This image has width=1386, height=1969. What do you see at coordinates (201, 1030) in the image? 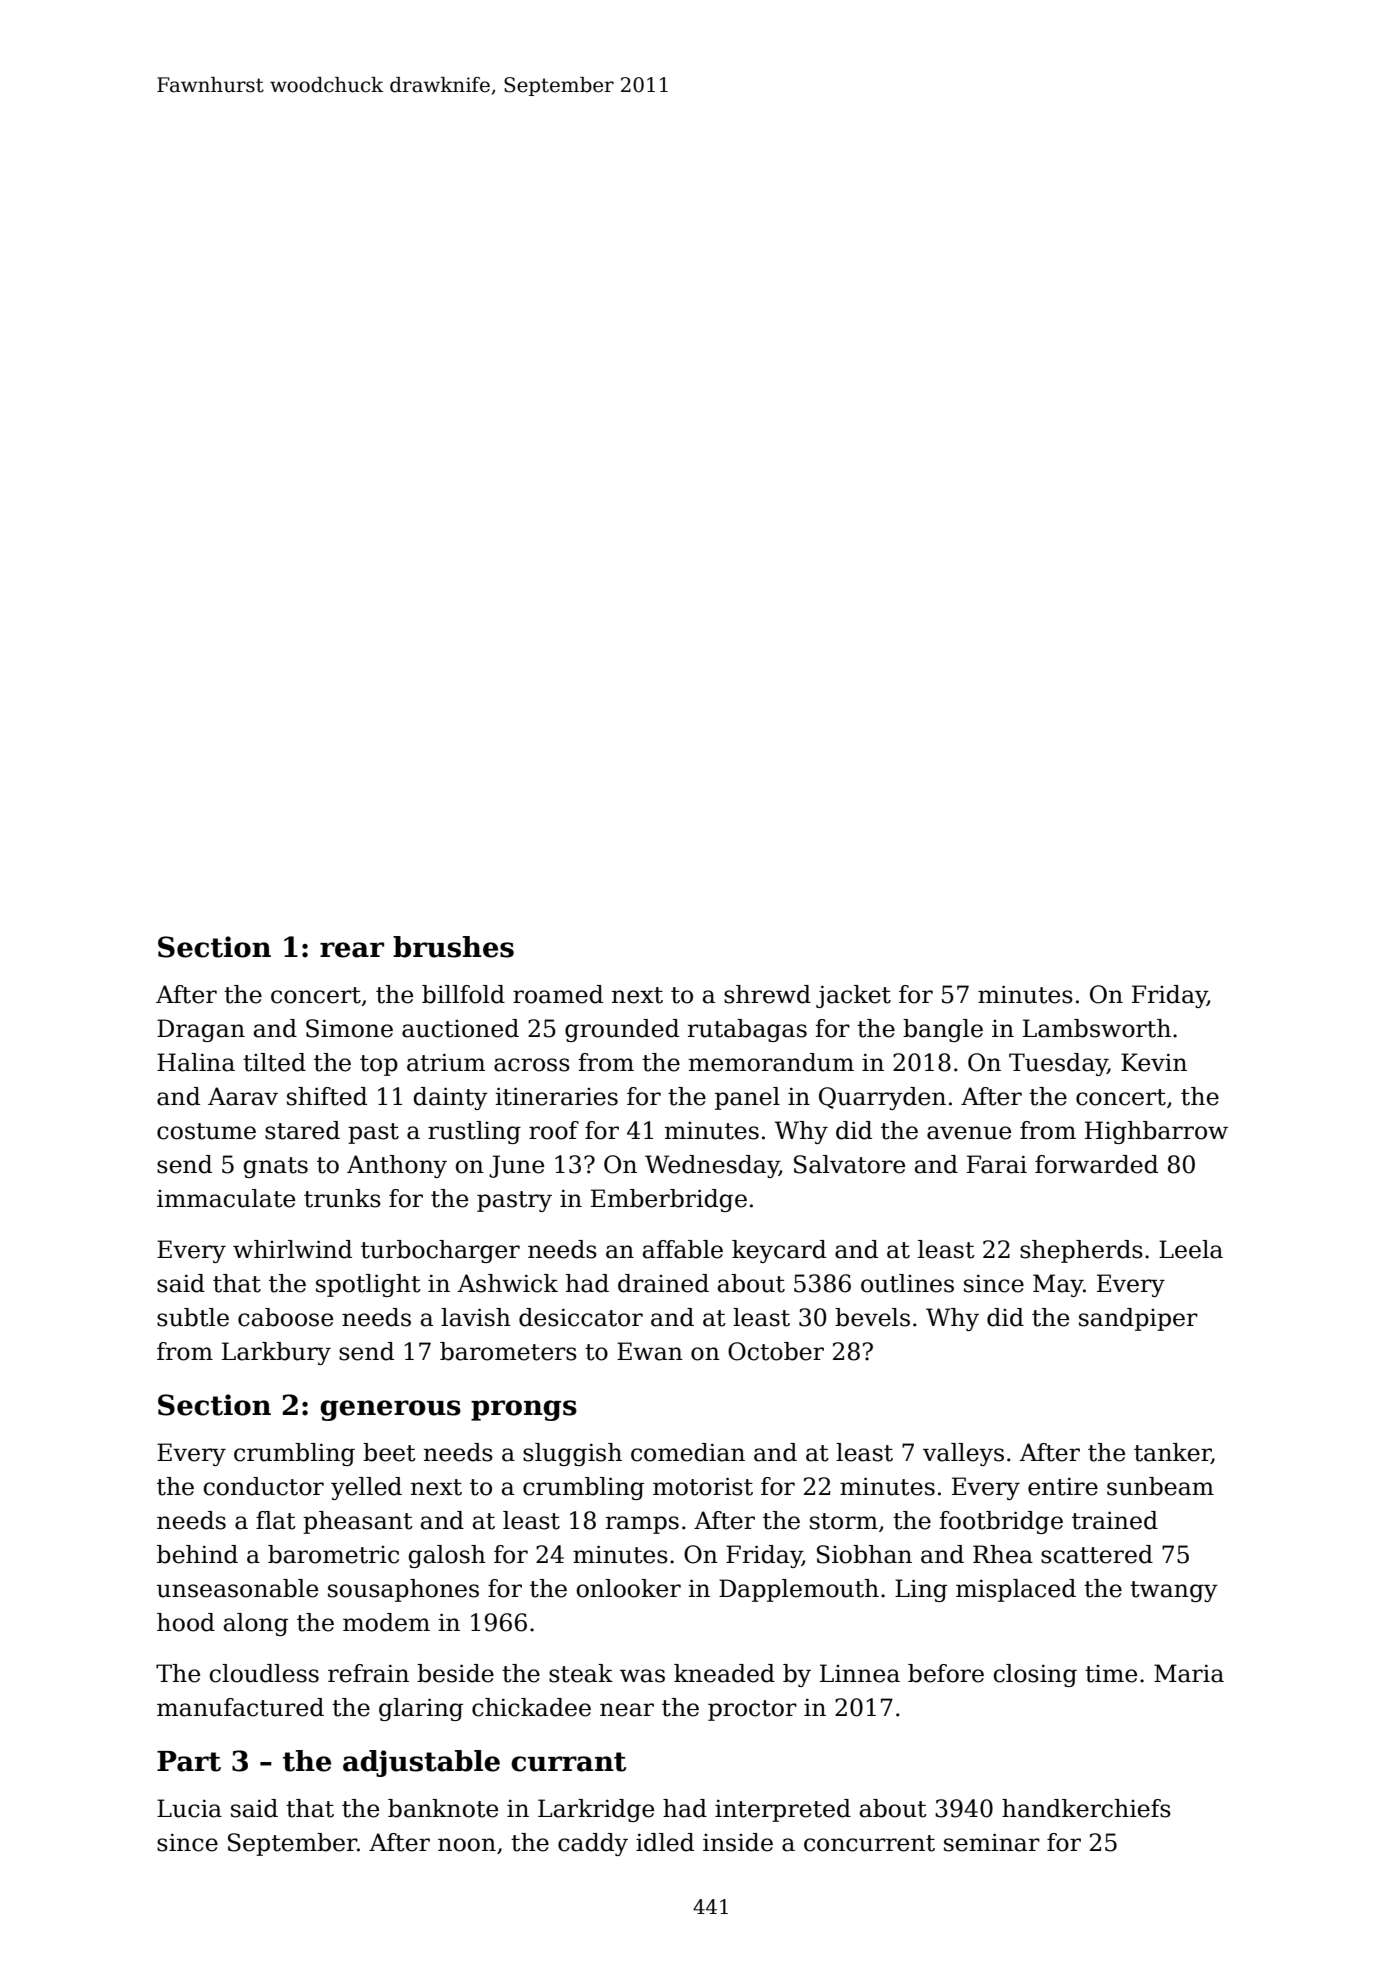
I see `Dragan` at bounding box center [201, 1030].
